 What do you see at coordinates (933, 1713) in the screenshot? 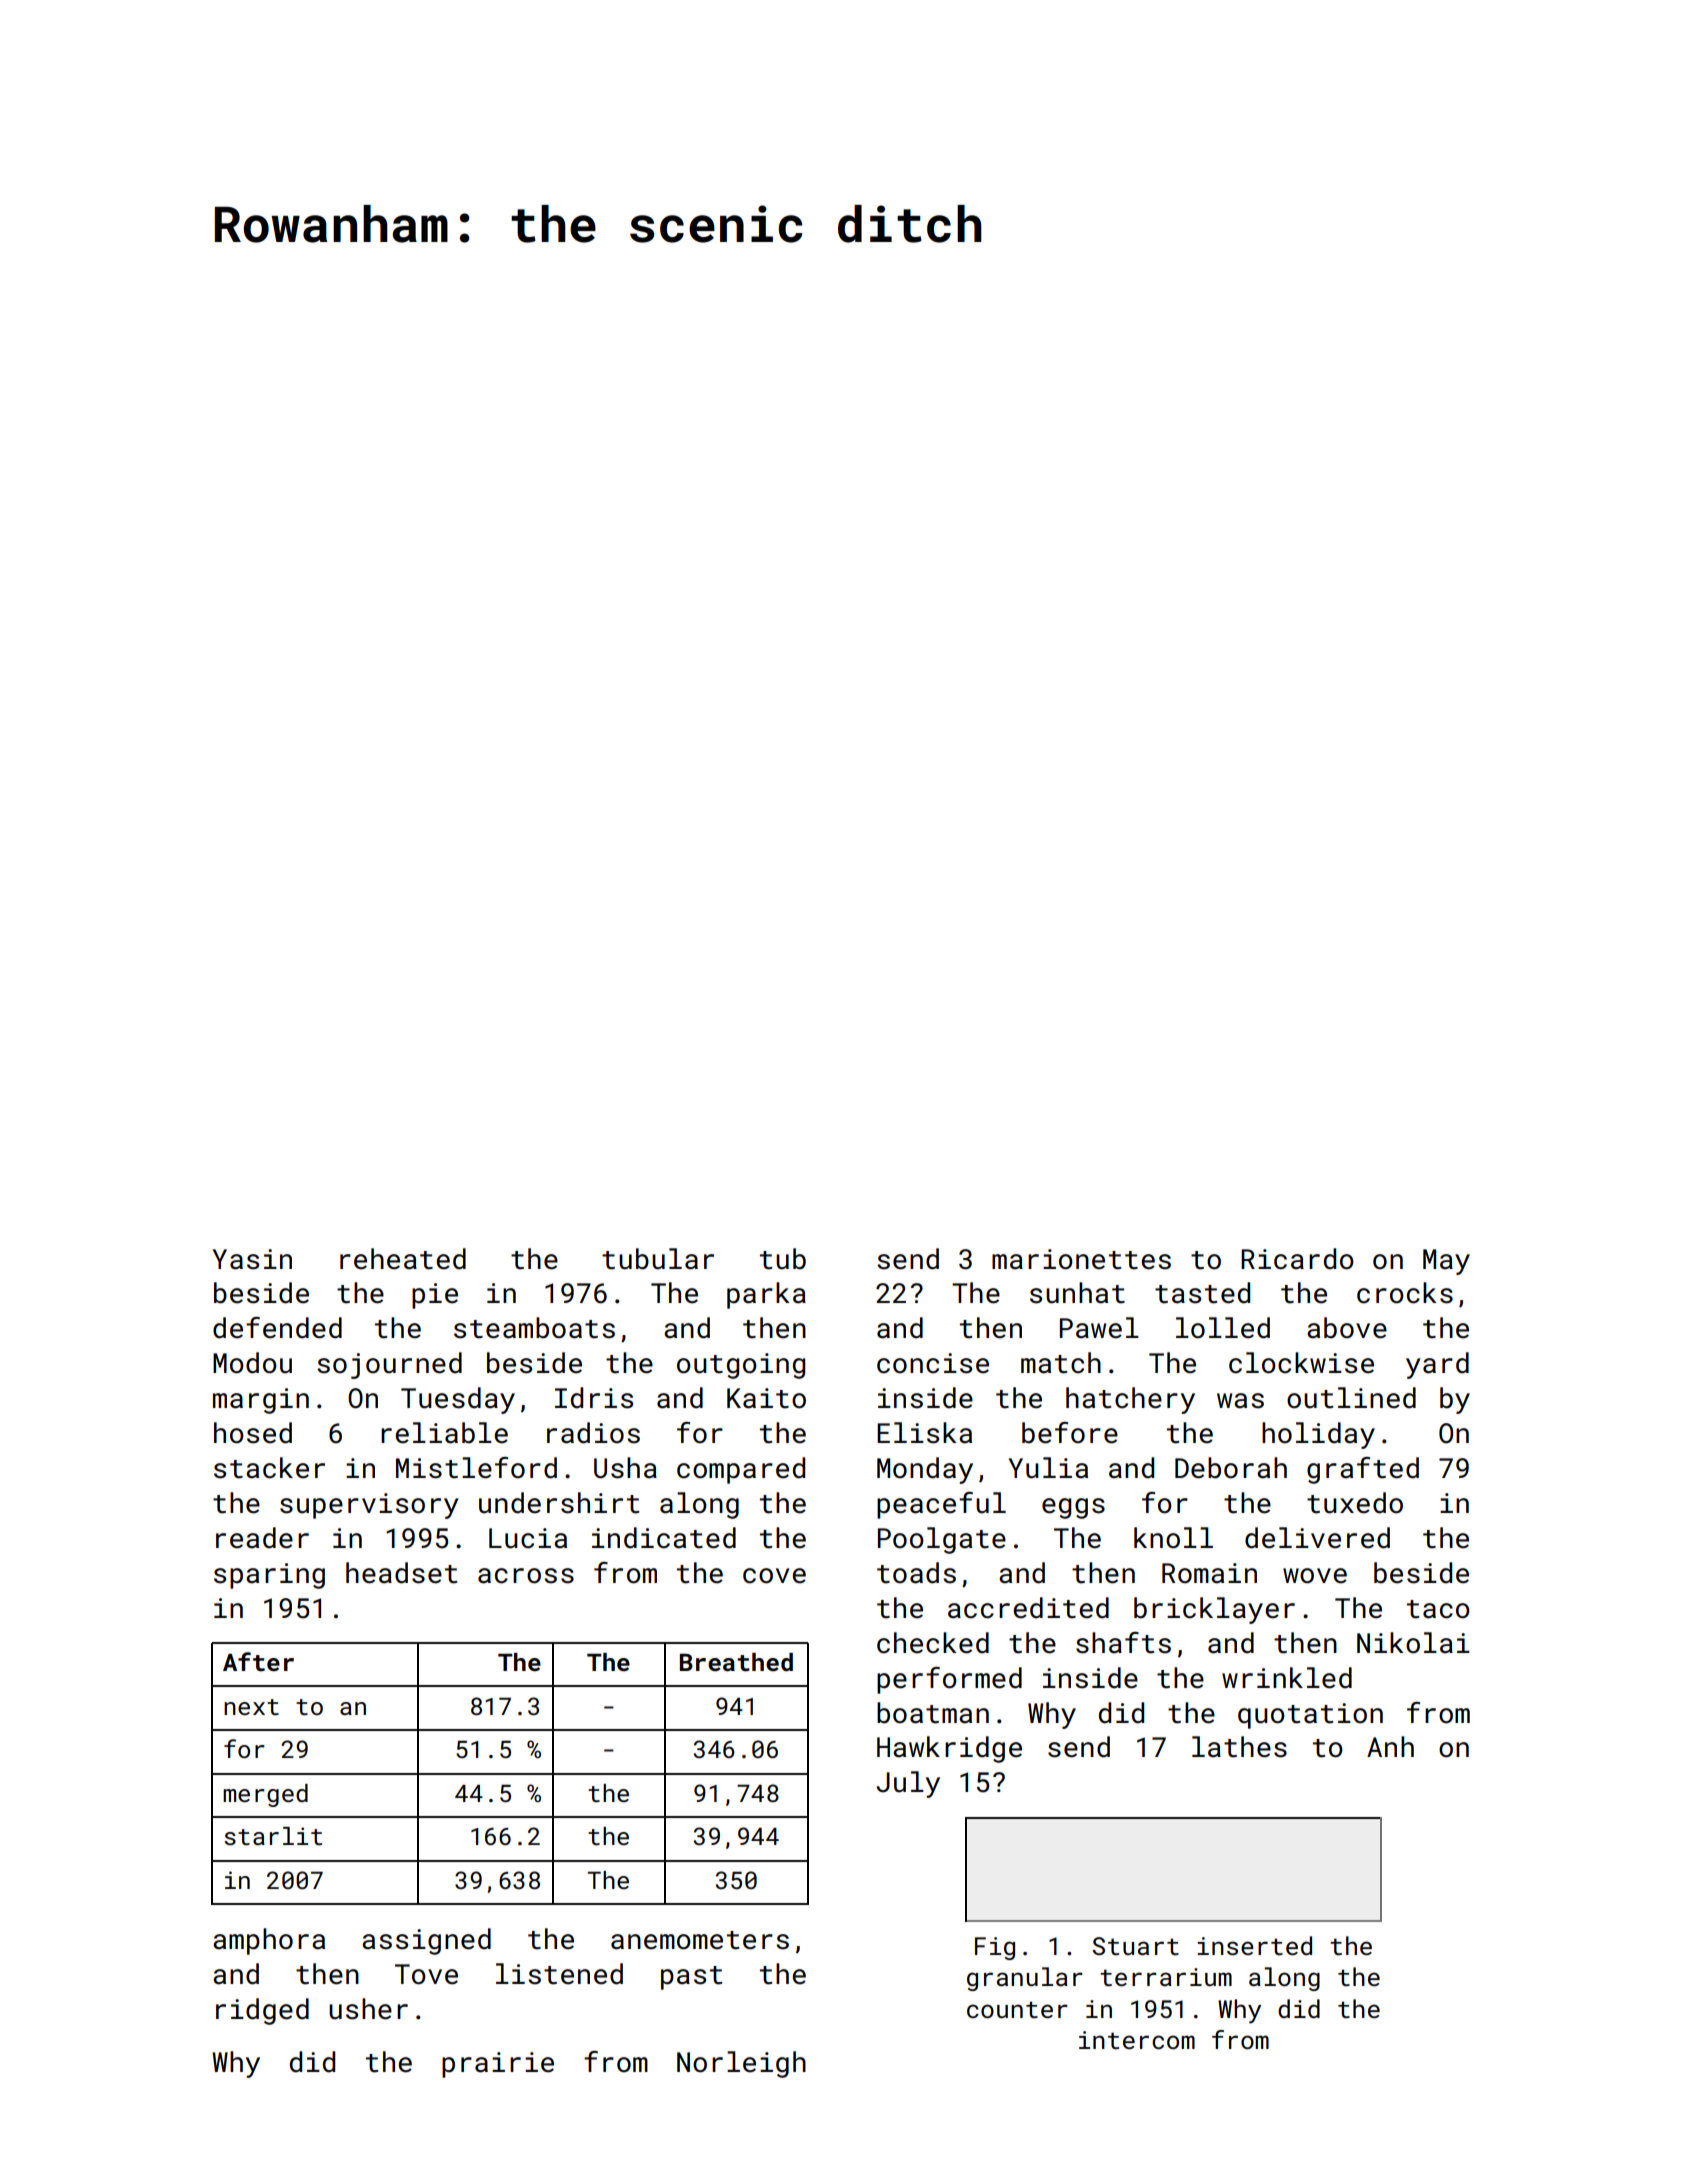
I see `boatman` at bounding box center [933, 1713].
